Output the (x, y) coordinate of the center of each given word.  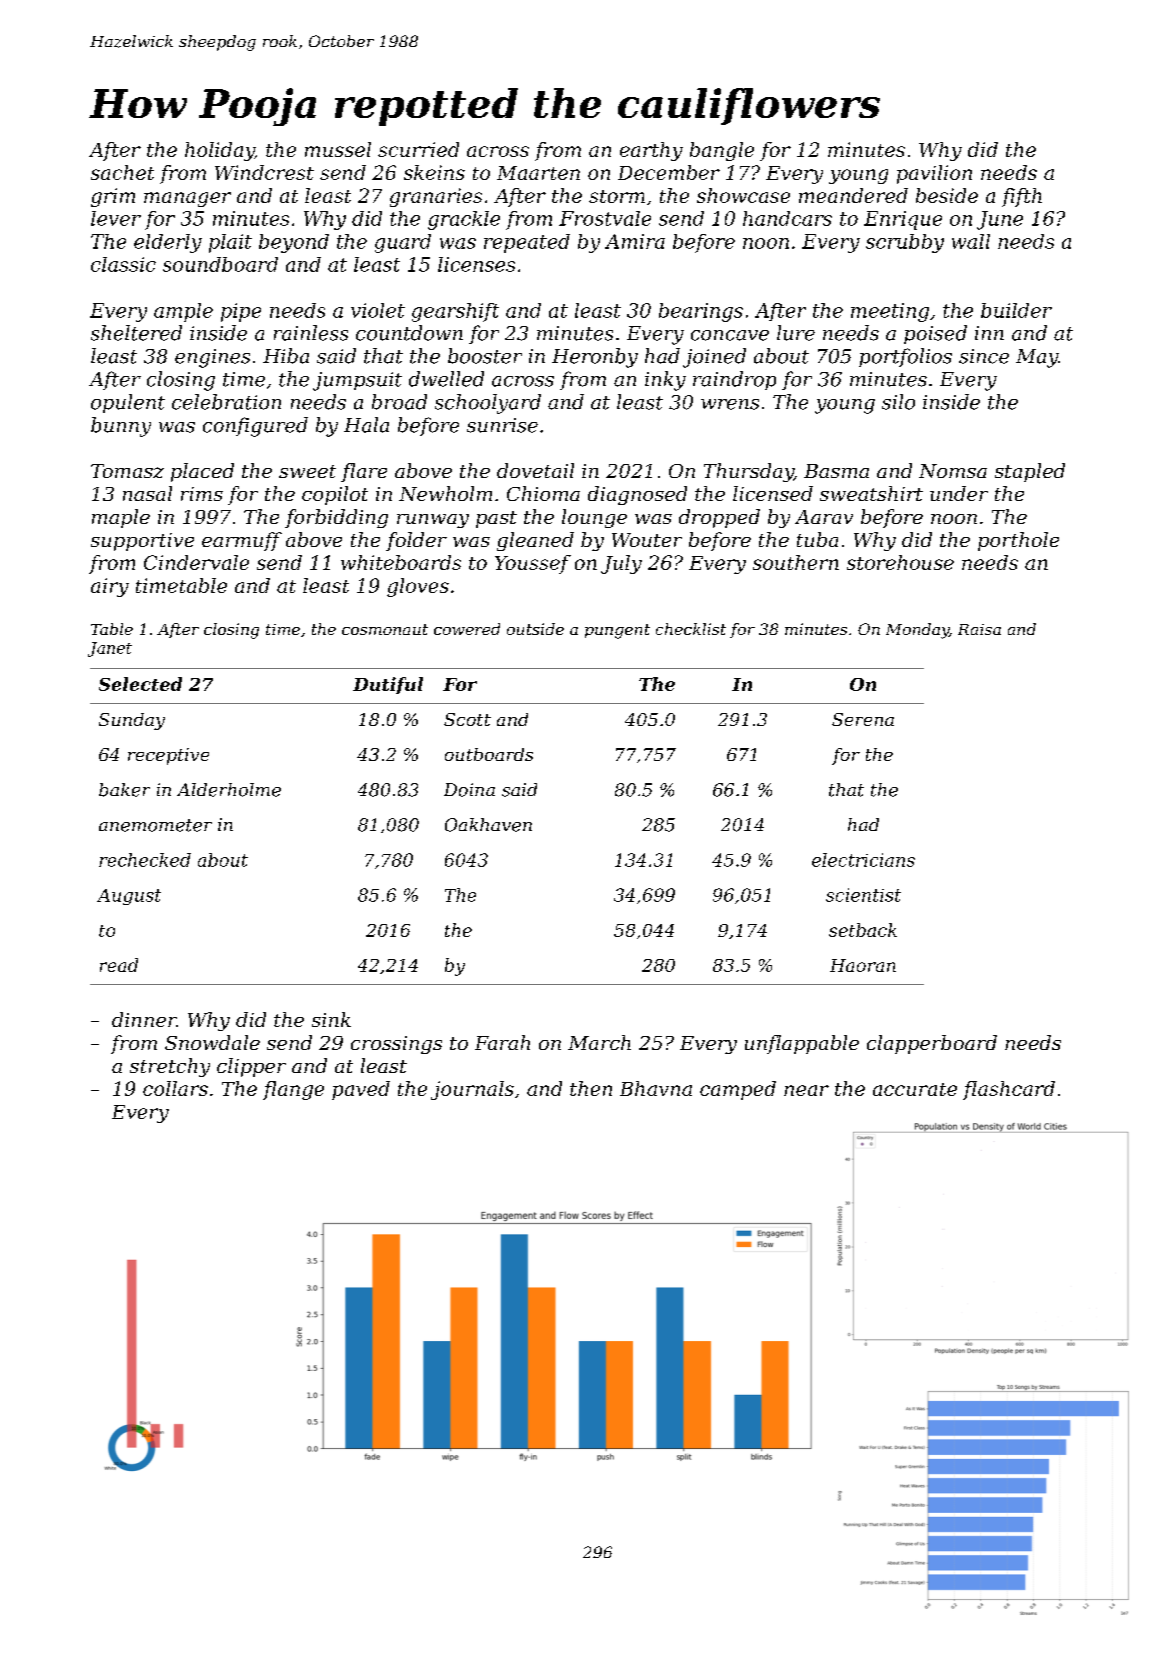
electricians (863, 860)
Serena (863, 719)
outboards (489, 754)
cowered (467, 629)
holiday (220, 151)
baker (124, 790)
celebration (226, 402)
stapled (1030, 472)
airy (110, 587)
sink (331, 1019)
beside (947, 195)
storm (617, 196)
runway (433, 521)
